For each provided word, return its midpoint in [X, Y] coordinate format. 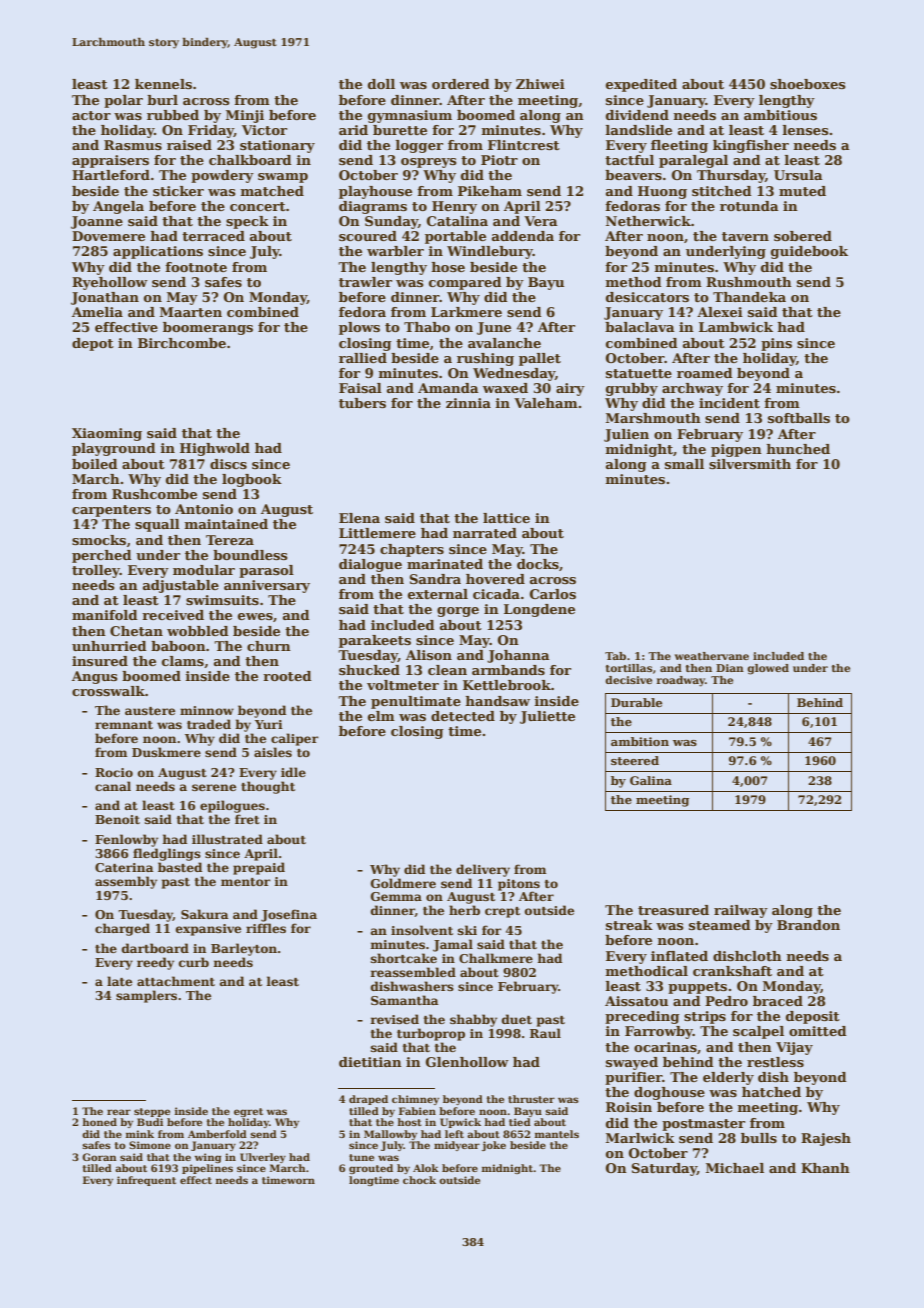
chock [419, 1180]
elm [381, 716]
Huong [662, 192]
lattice [506, 518]
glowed [768, 669]
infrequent [146, 1181]
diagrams [373, 207]
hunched [798, 449]
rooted [287, 676]
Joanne [97, 222]
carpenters [111, 511]
